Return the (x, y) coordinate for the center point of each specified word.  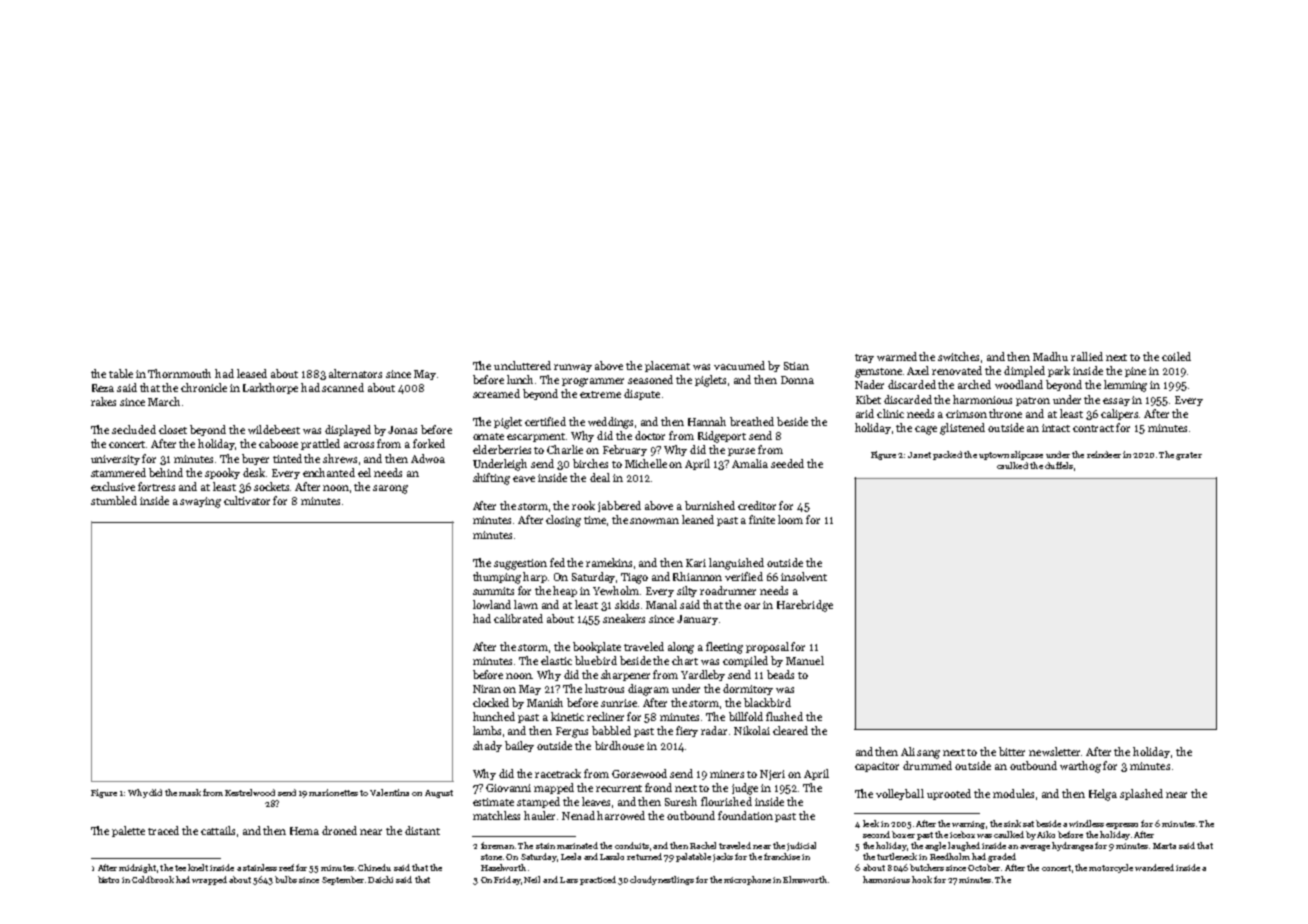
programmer (593, 382)
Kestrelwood (250, 792)
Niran (487, 689)
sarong (390, 489)
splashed (1141, 794)
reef (286, 867)
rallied (1087, 356)
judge (745, 789)
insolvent (804, 576)
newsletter (1055, 751)
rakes (103, 401)
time (595, 520)
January (697, 620)
